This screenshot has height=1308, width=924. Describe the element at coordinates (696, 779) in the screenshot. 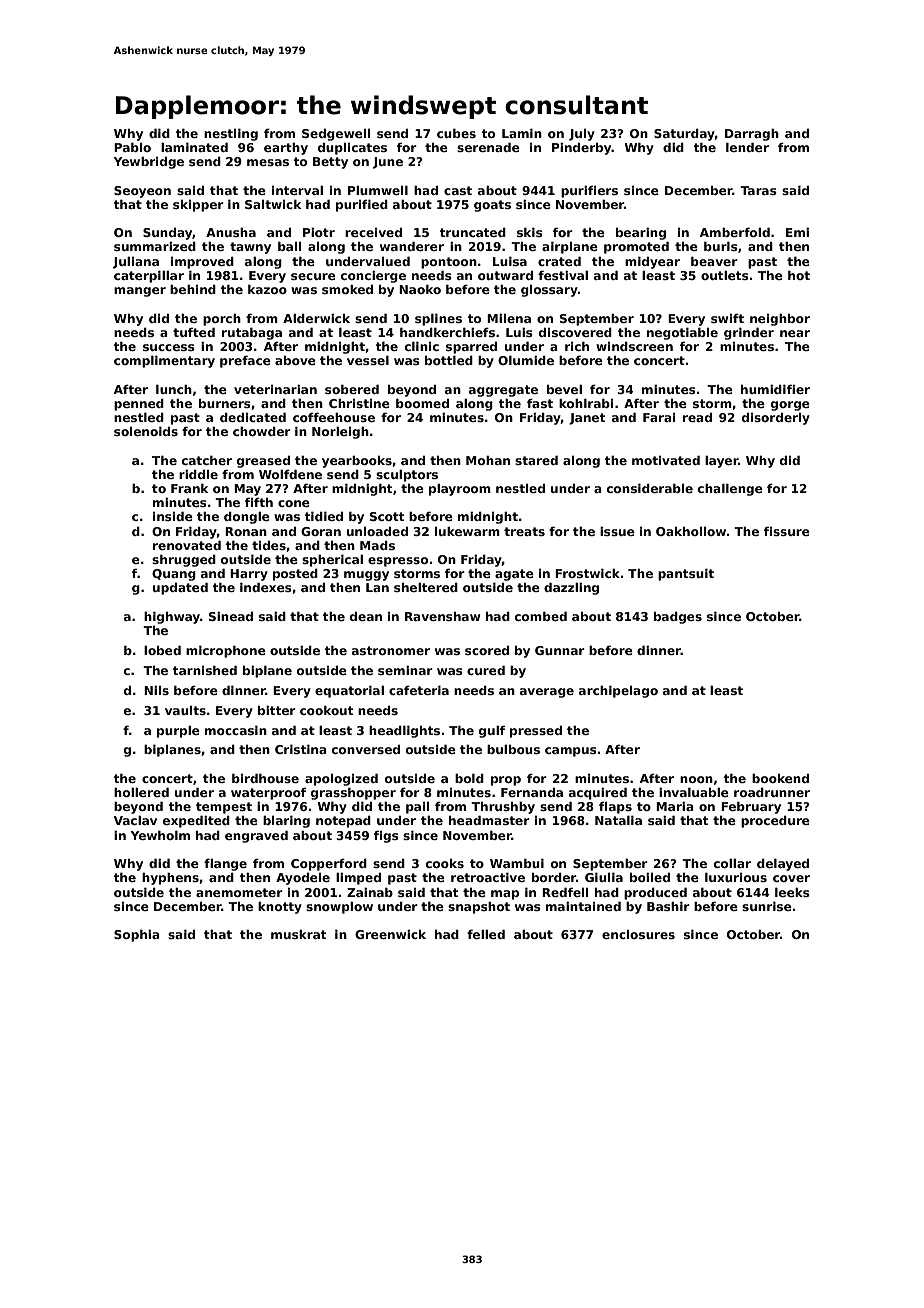

I see `noon` at that location.
